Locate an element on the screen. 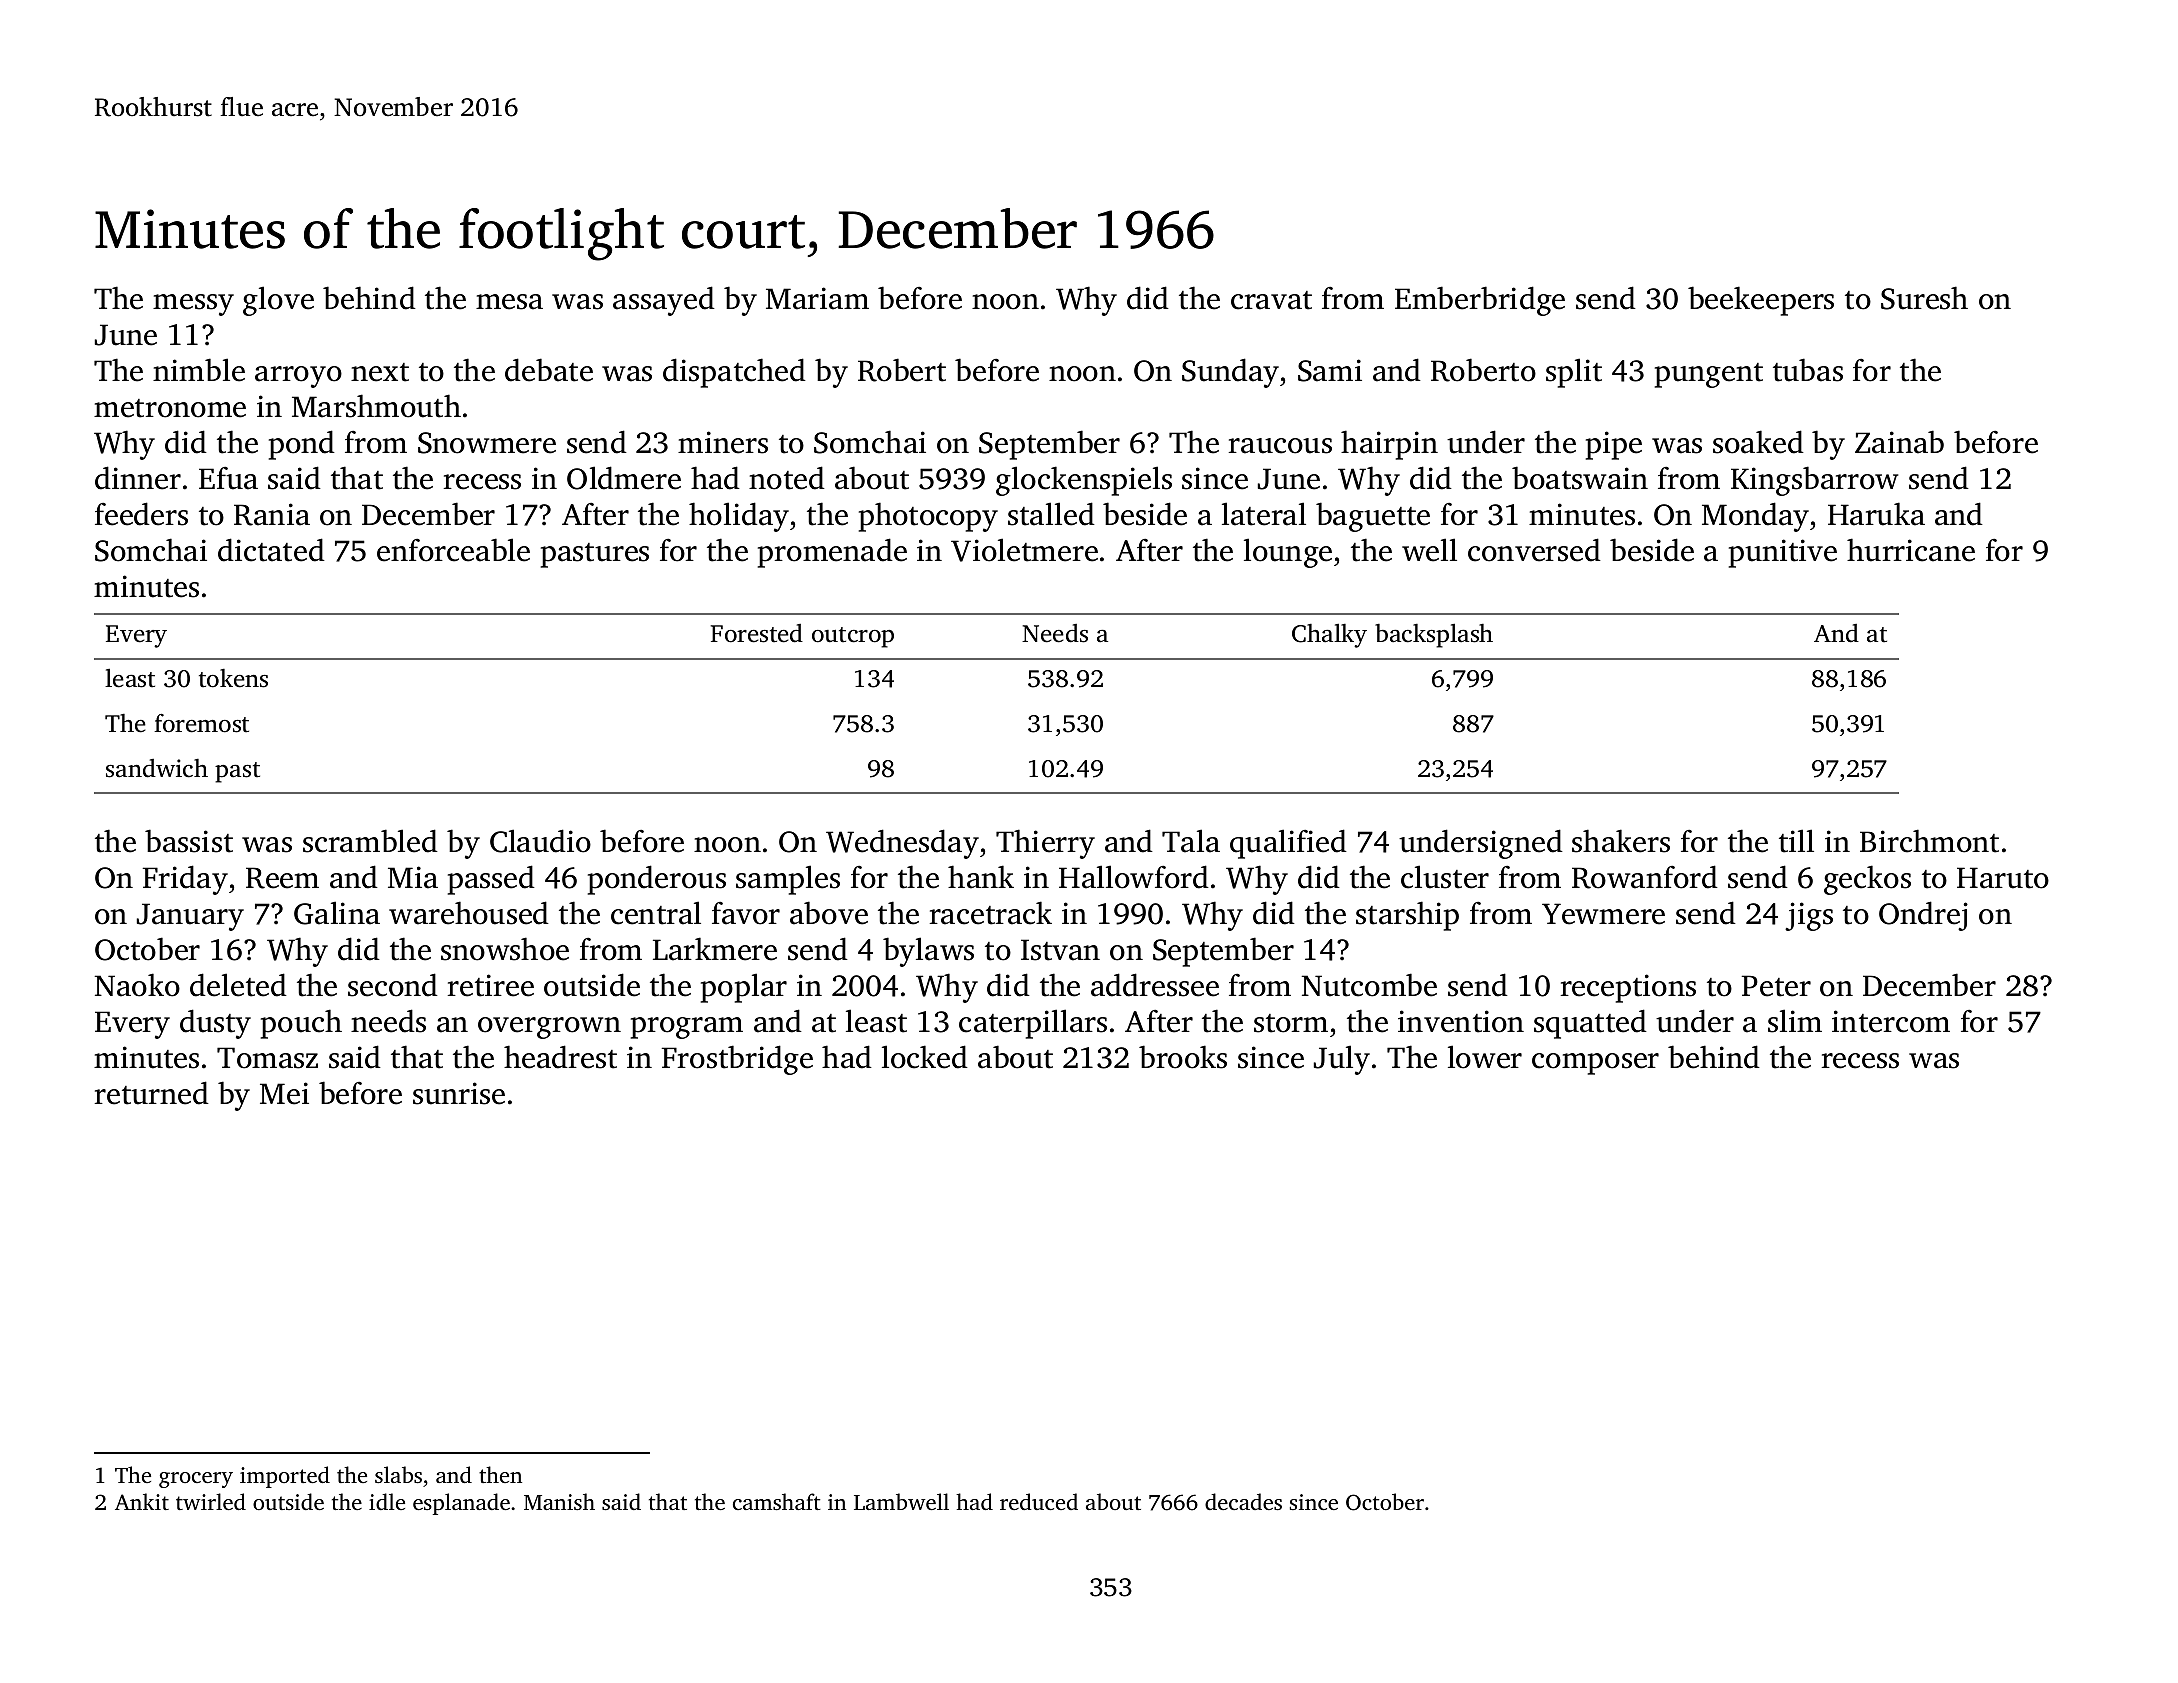  grocery is located at coordinates (196, 1480).
